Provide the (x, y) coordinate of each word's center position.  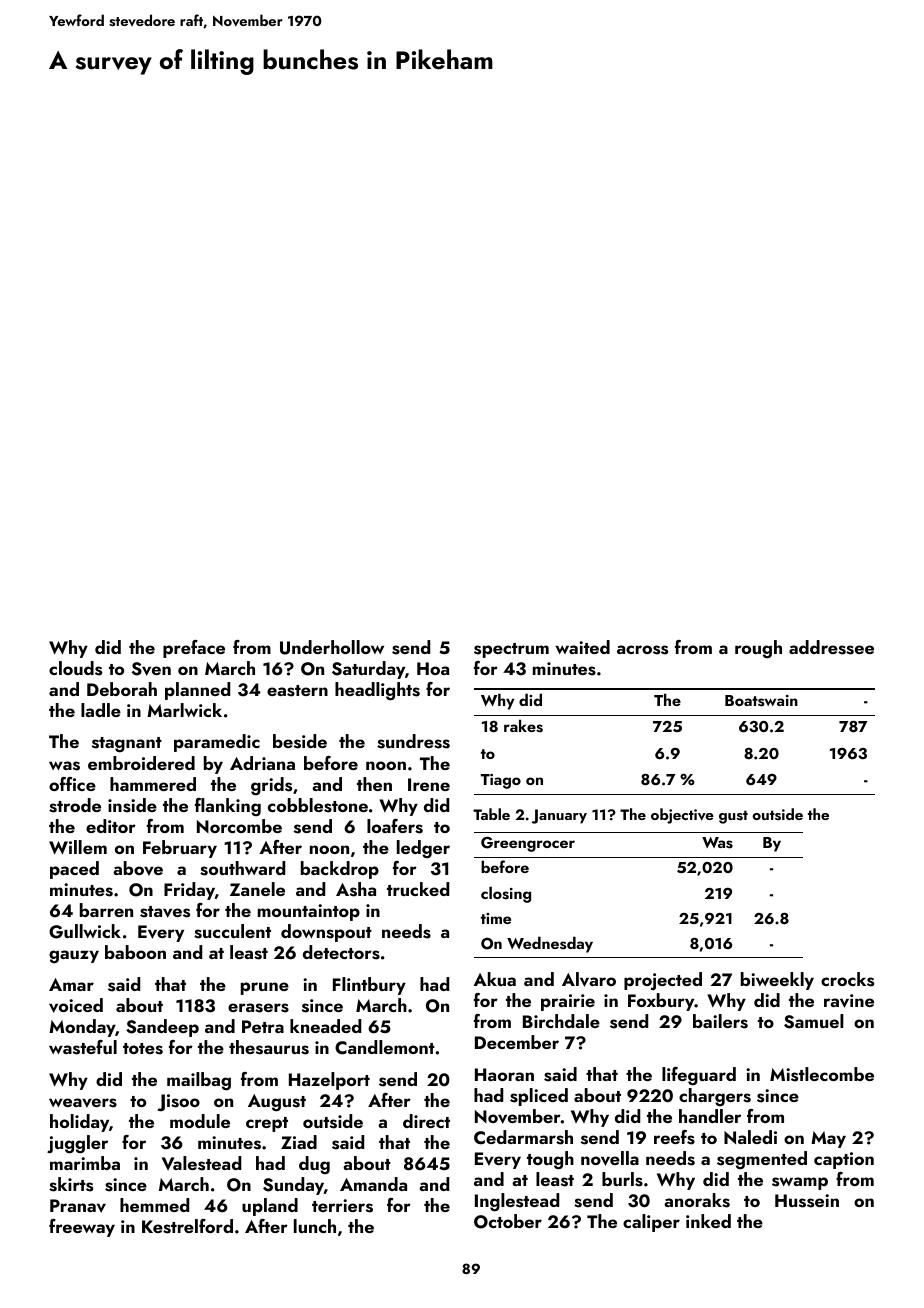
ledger (423, 849)
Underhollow (332, 647)
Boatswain (761, 701)
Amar (71, 984)
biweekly (777, 981)
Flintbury (369, 986)
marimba (85, 1163)
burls (622, 1179)
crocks (847, 979)
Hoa (433, 668)
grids (271, 786)
